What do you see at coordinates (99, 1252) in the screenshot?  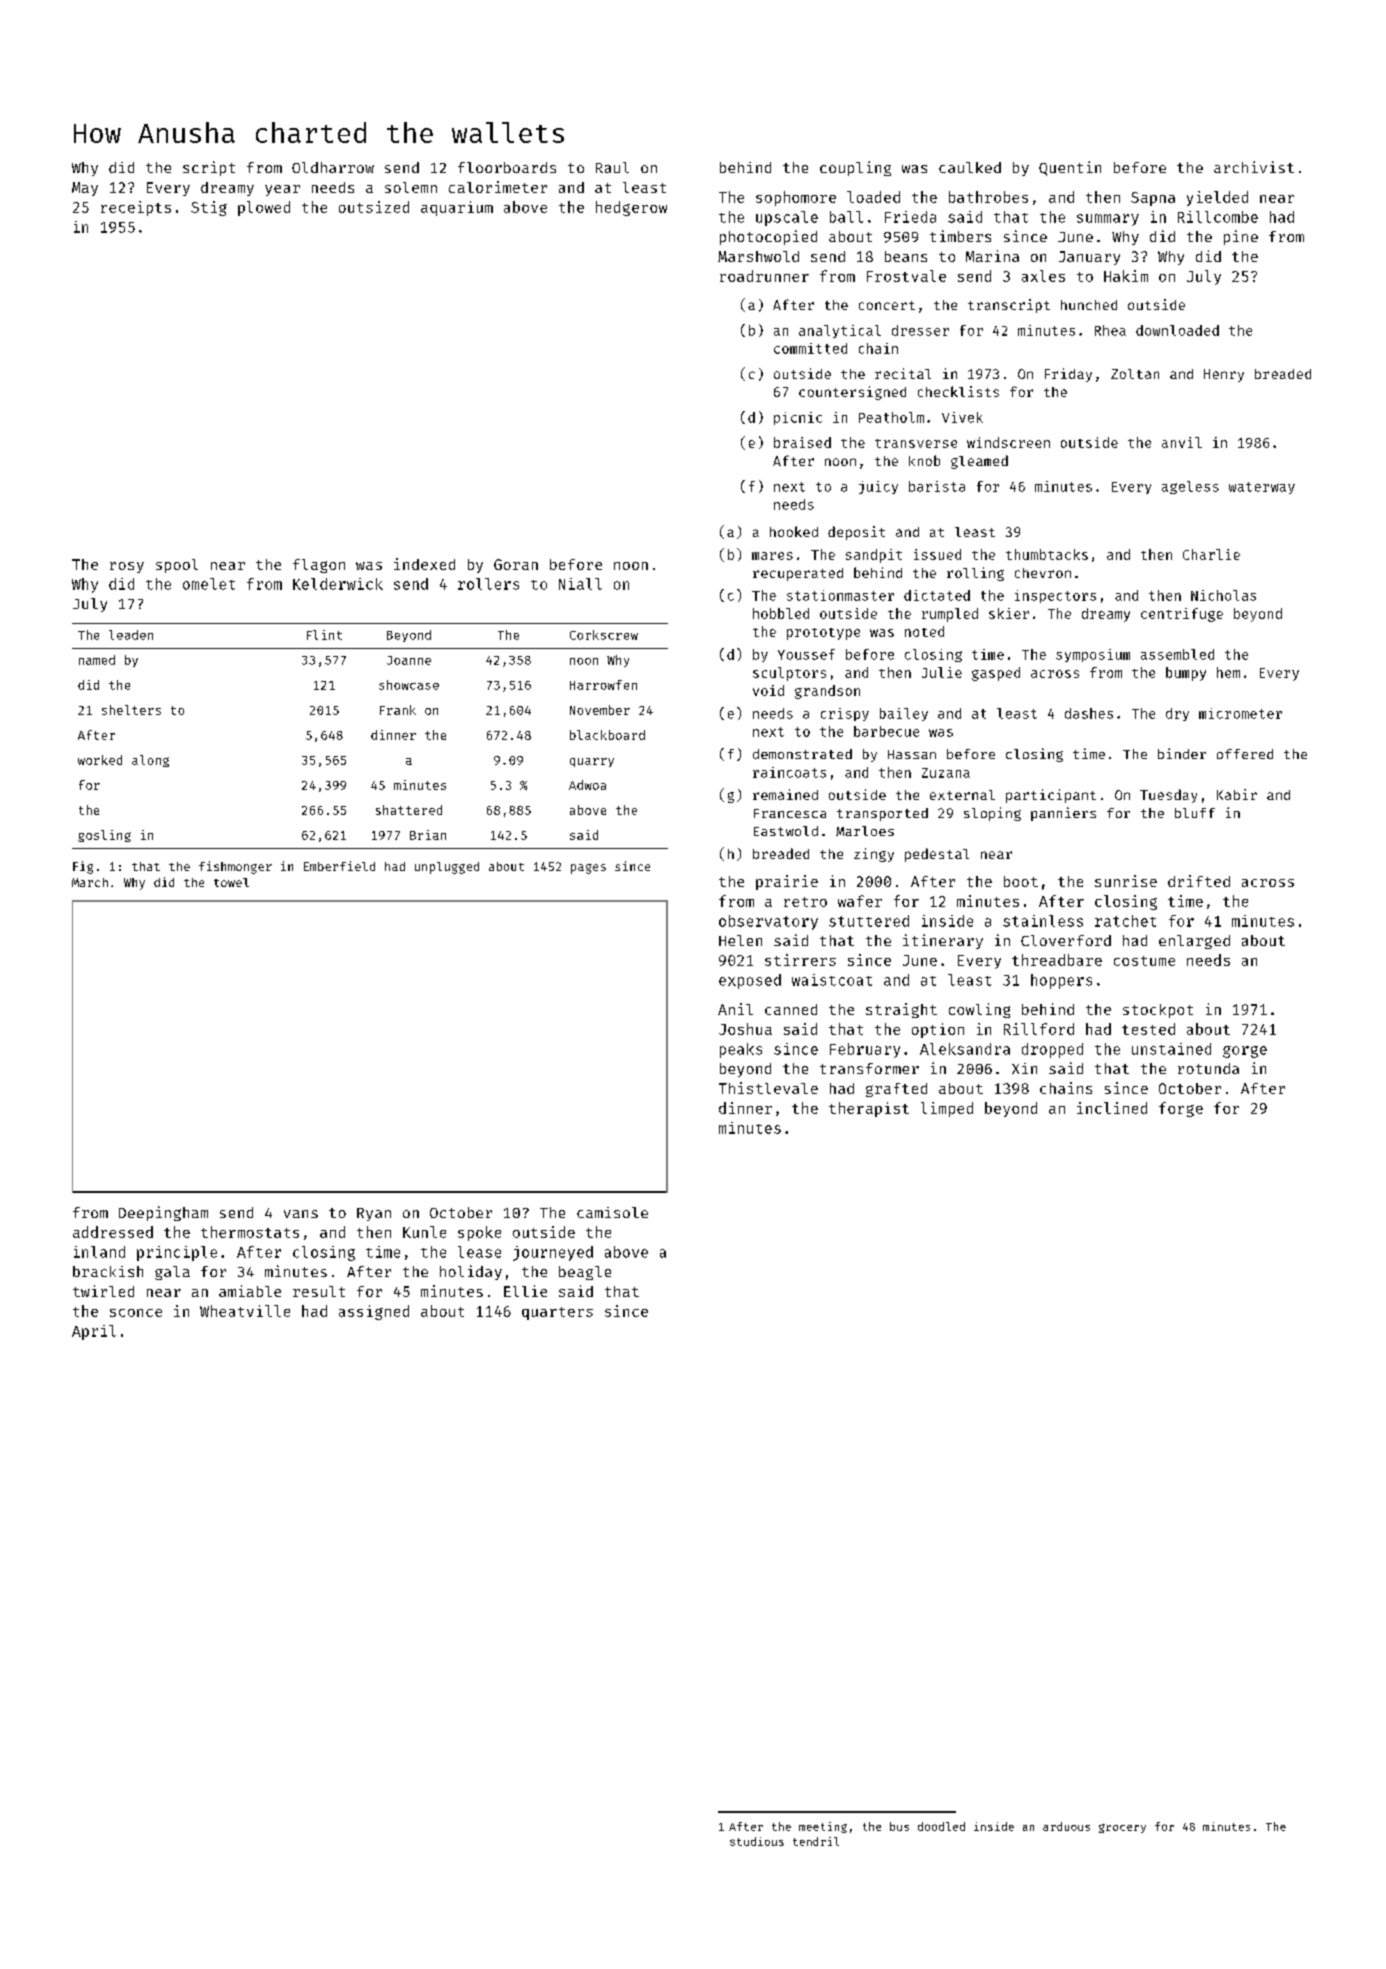 I see `inland` at bounding box center [99, 1252].
